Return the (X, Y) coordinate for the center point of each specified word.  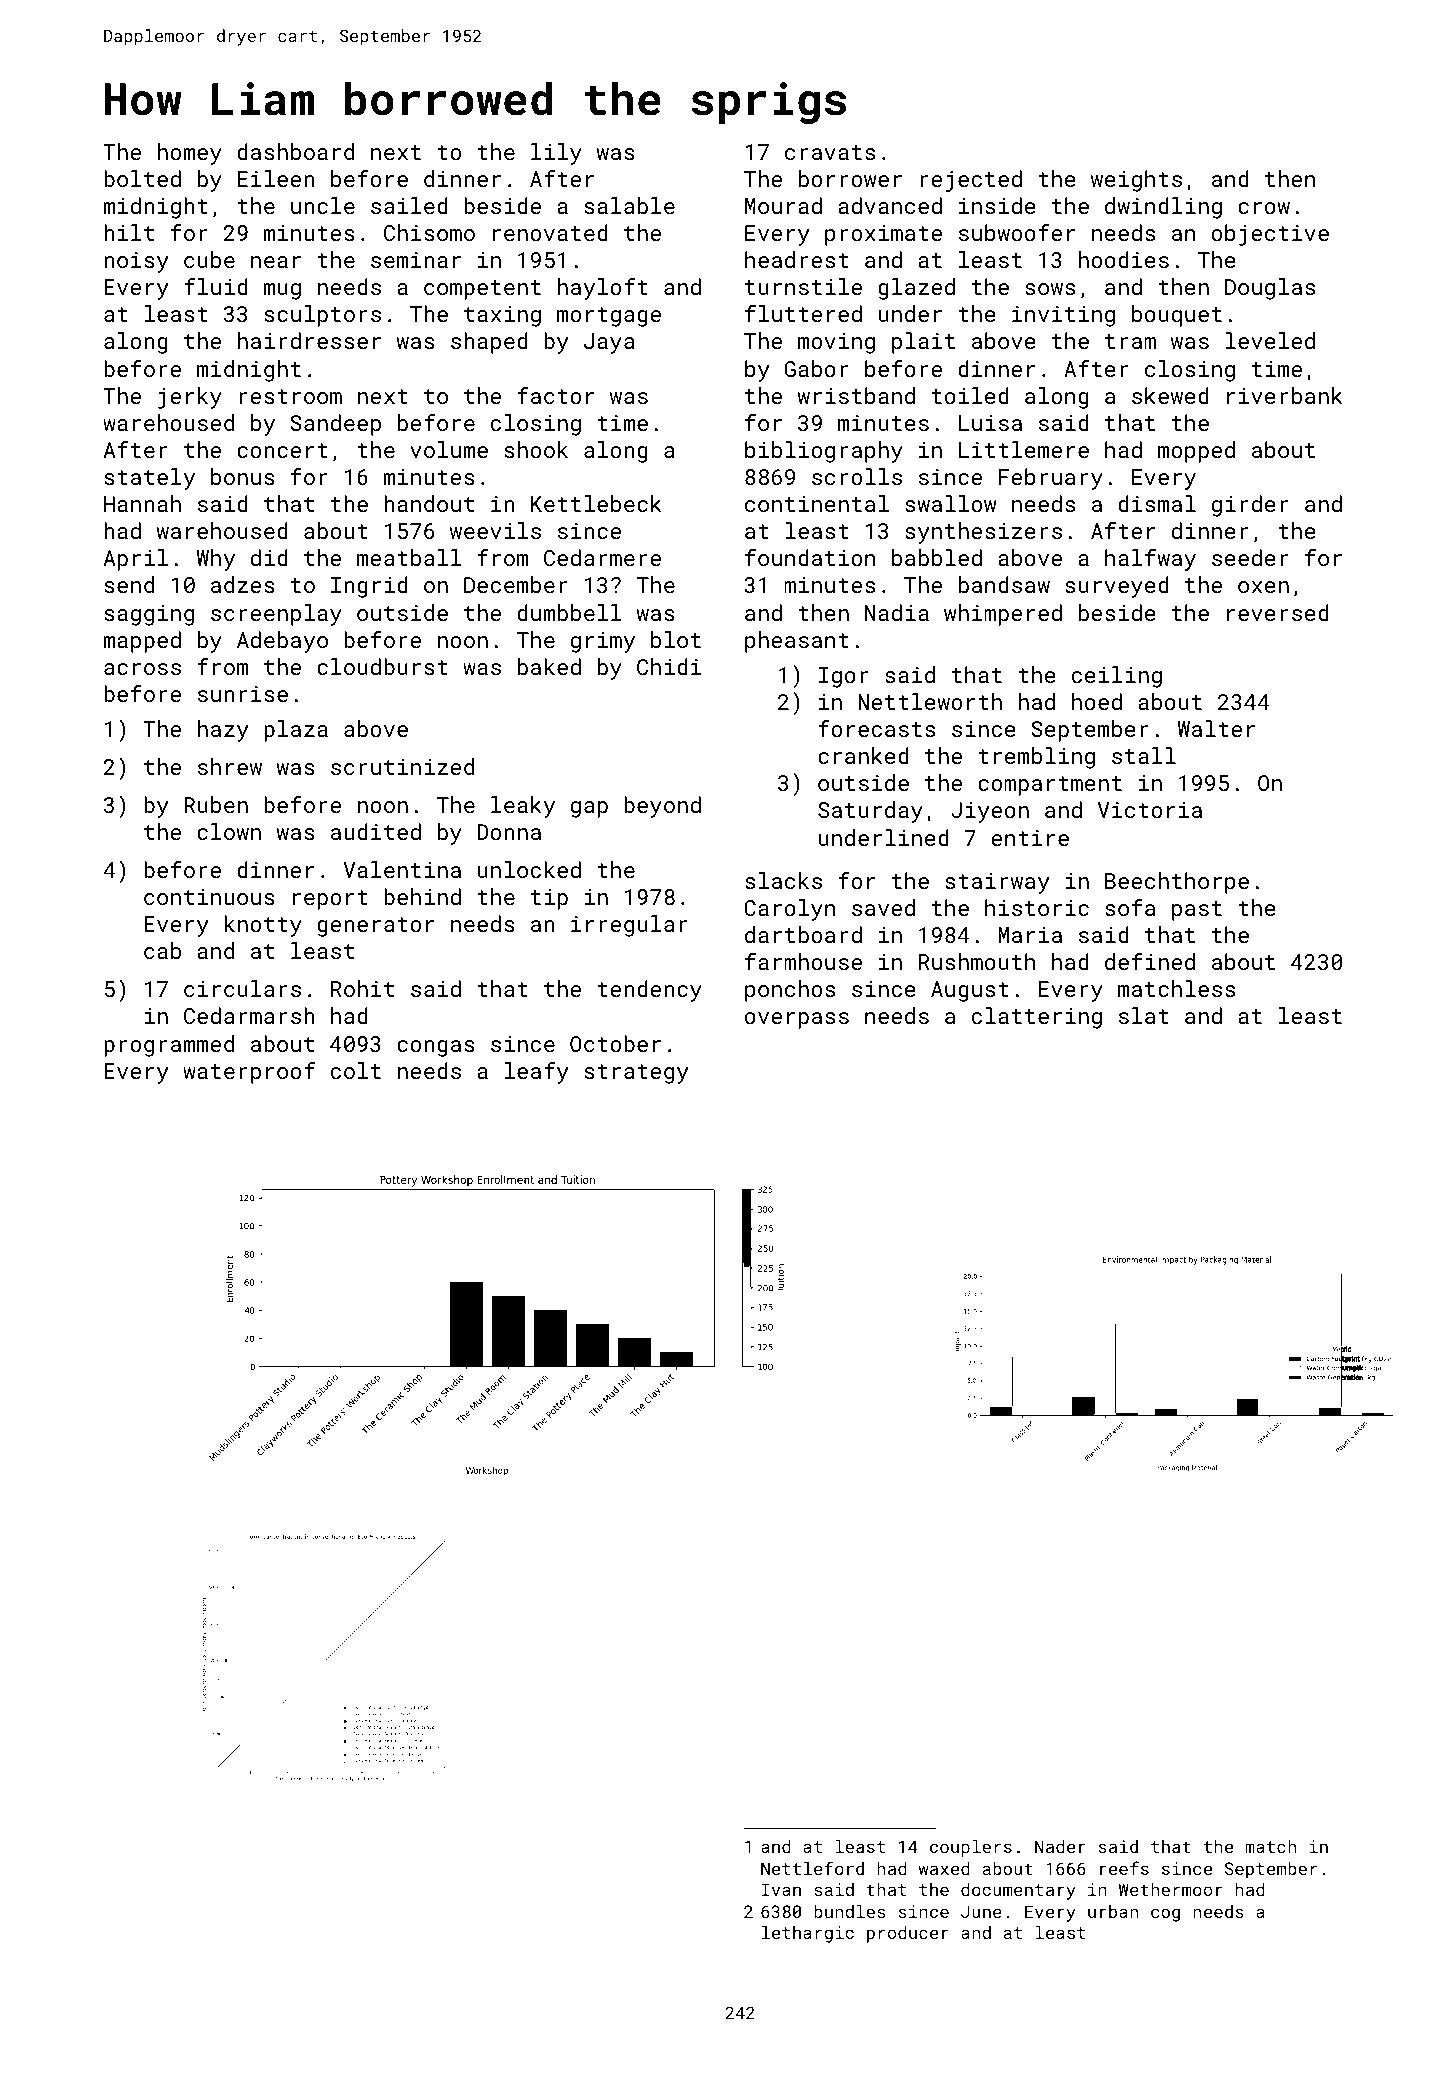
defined (1150, 961)
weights (1136, 181)
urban (1113, 1911)
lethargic (808, 1934)
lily (556, 154)
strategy (637, 1074)
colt (356, 1070)
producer (908, 1934)
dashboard (295, 151)
